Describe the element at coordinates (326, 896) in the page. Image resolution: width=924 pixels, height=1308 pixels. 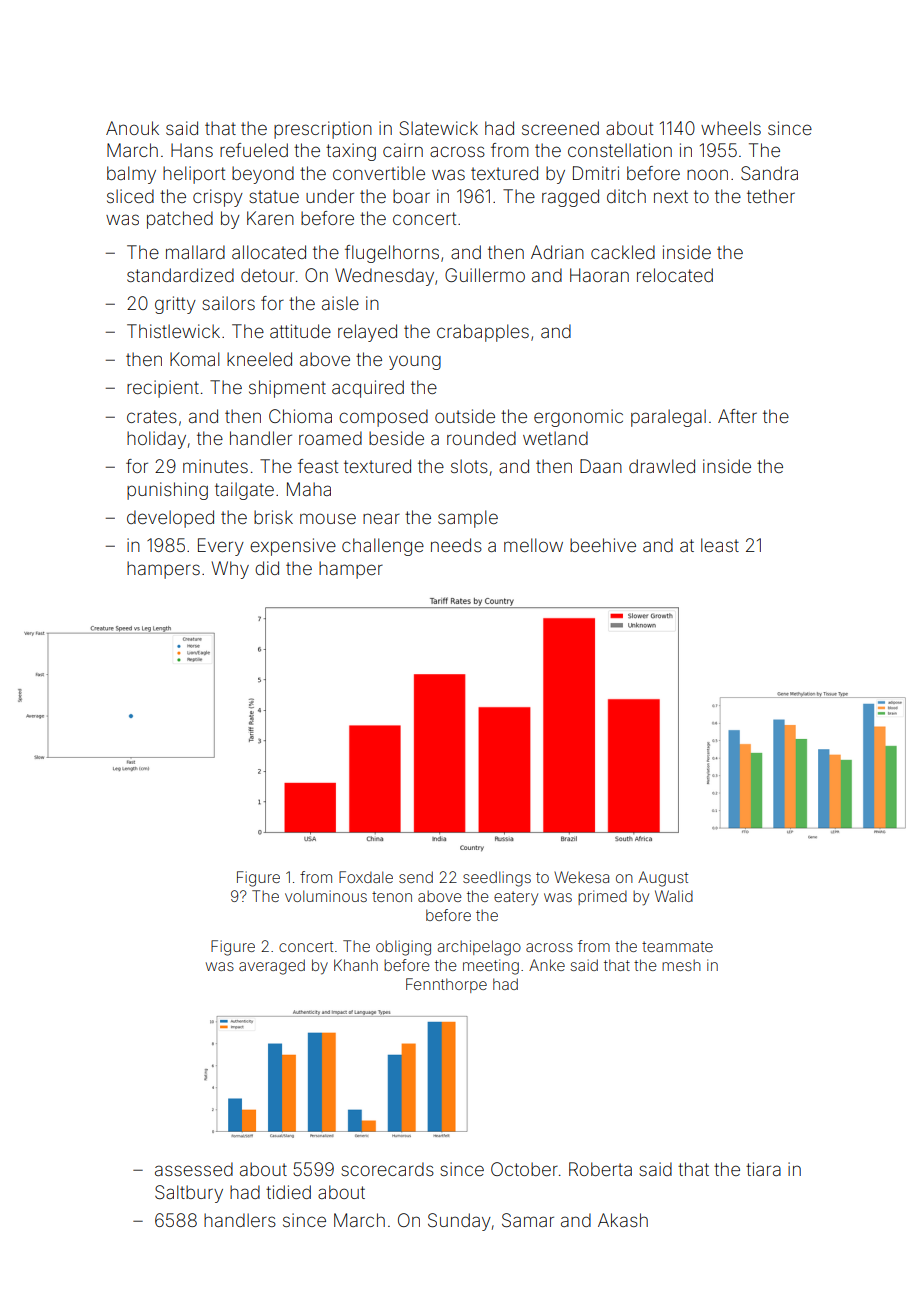
I see `voluminous` at that location.
